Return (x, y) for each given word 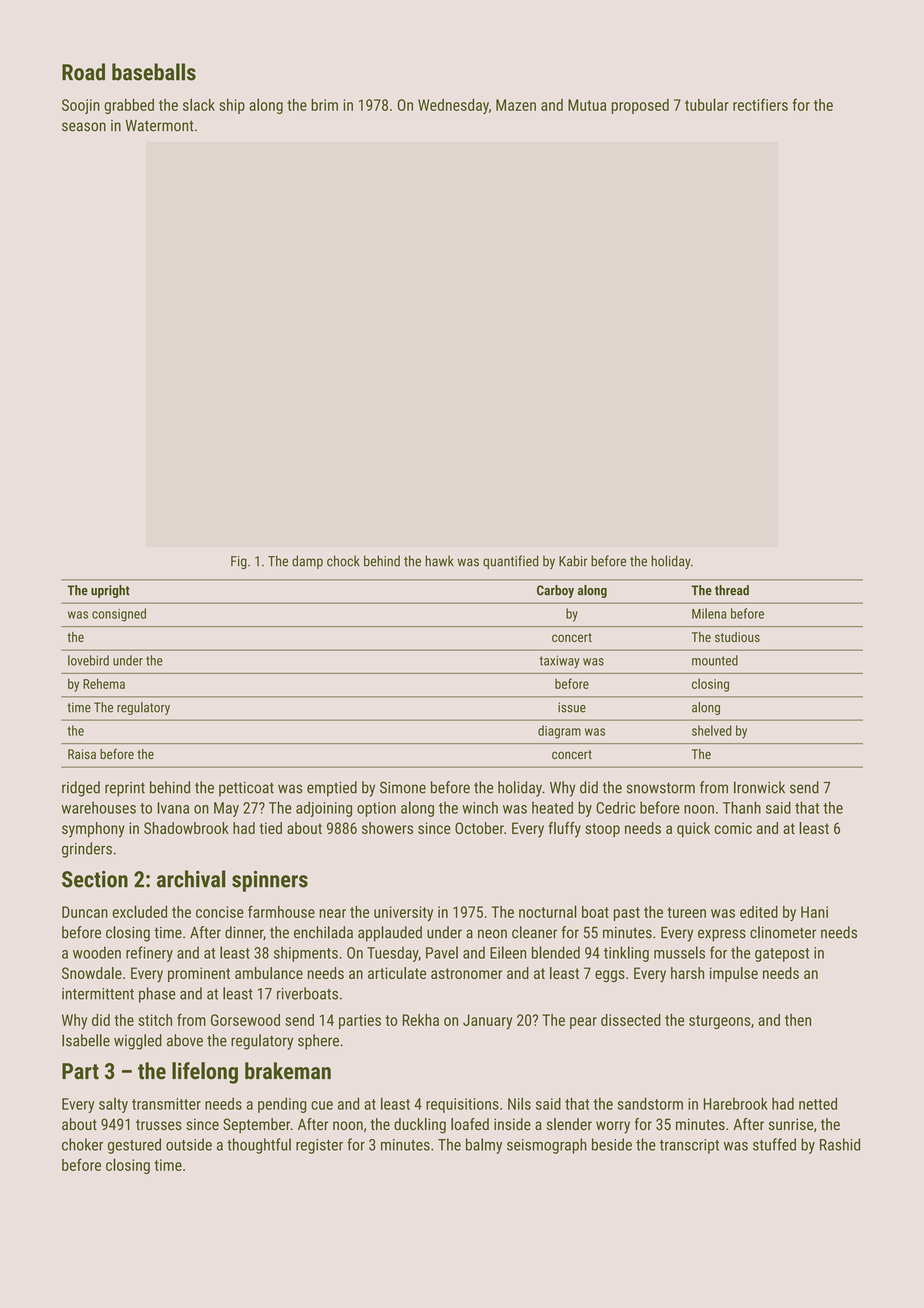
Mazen (516, 105)
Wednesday (453, 106)
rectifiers (760, 104)
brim (324, 105)
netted (818, 1103)
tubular (707, 104)
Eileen (508, 952)
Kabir (573, 561)
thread (732, 590)
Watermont (160, 126)
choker (82, 1144)
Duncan (85, 912)
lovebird (88, 660)
